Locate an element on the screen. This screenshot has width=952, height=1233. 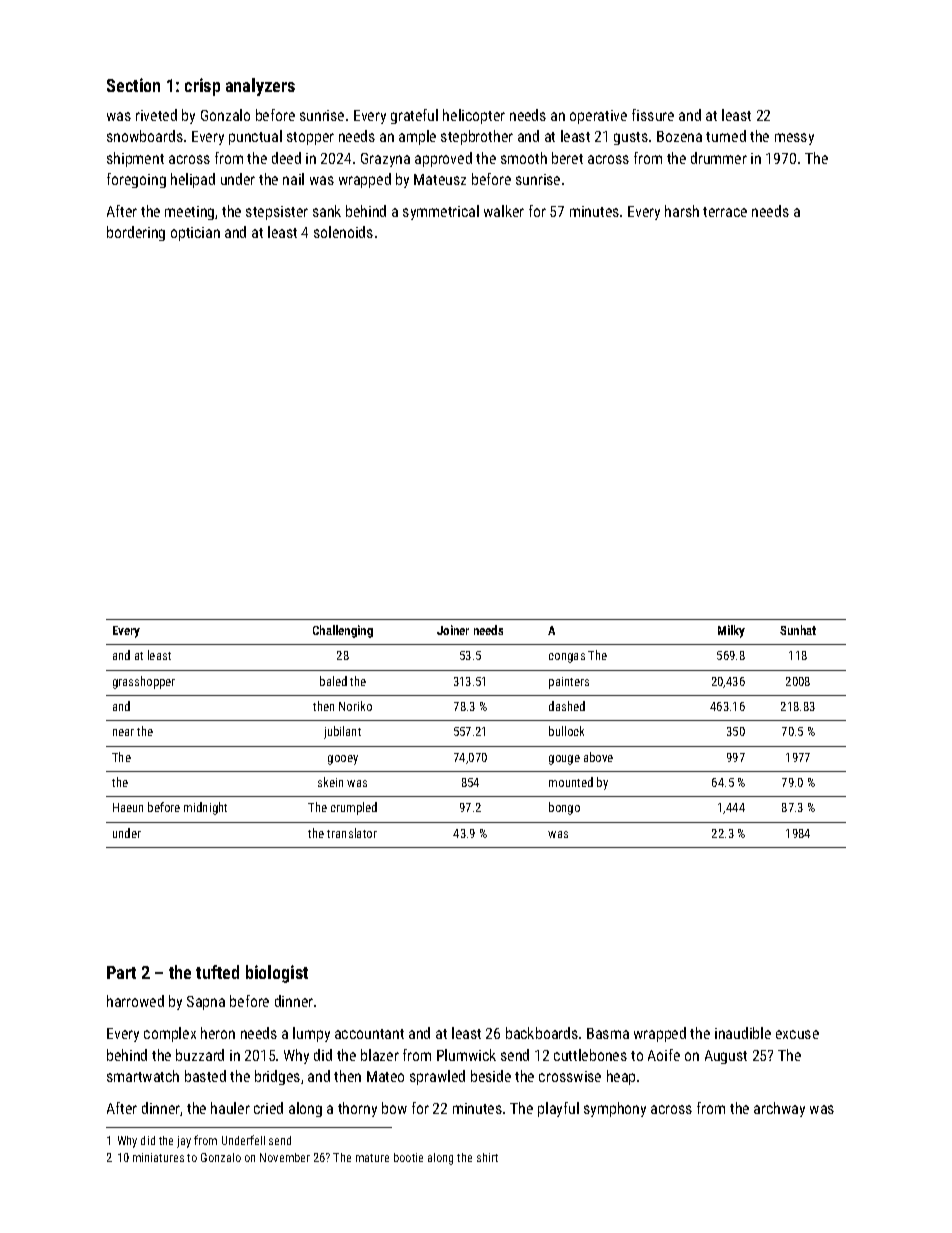
terrace is located at coordinates (725, 212).
